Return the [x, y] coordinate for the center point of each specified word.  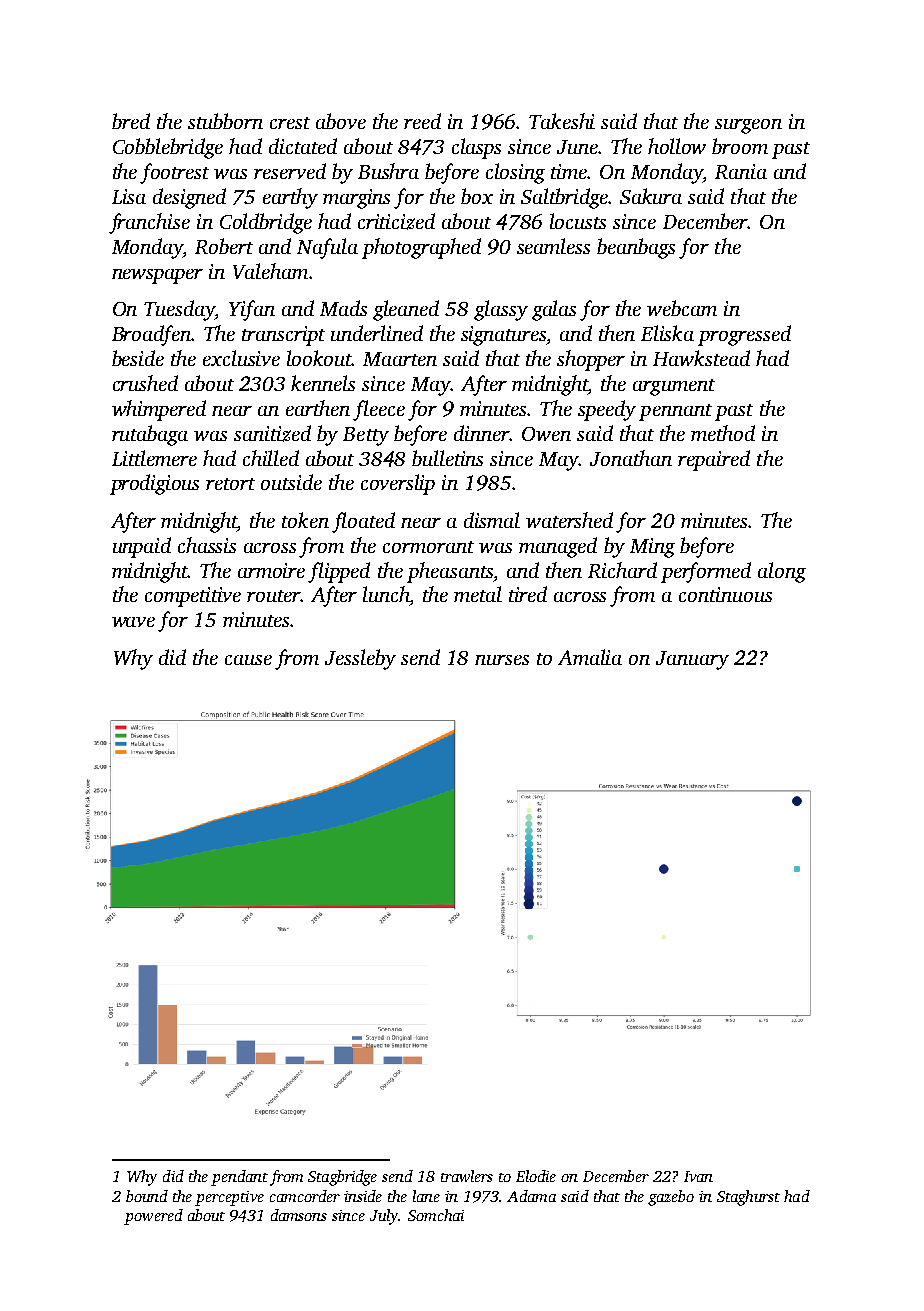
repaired [714, 460]
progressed [744, 335]
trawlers [467, 1176]
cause [248, 660]
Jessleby [360, 659]
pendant [239, 1178]
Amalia [590, 657]
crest [290, 123]
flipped [339, 572]
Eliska [667, 333]
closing [515, 173]
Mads [343, 308]
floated [363, 522]
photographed [421, 248]
